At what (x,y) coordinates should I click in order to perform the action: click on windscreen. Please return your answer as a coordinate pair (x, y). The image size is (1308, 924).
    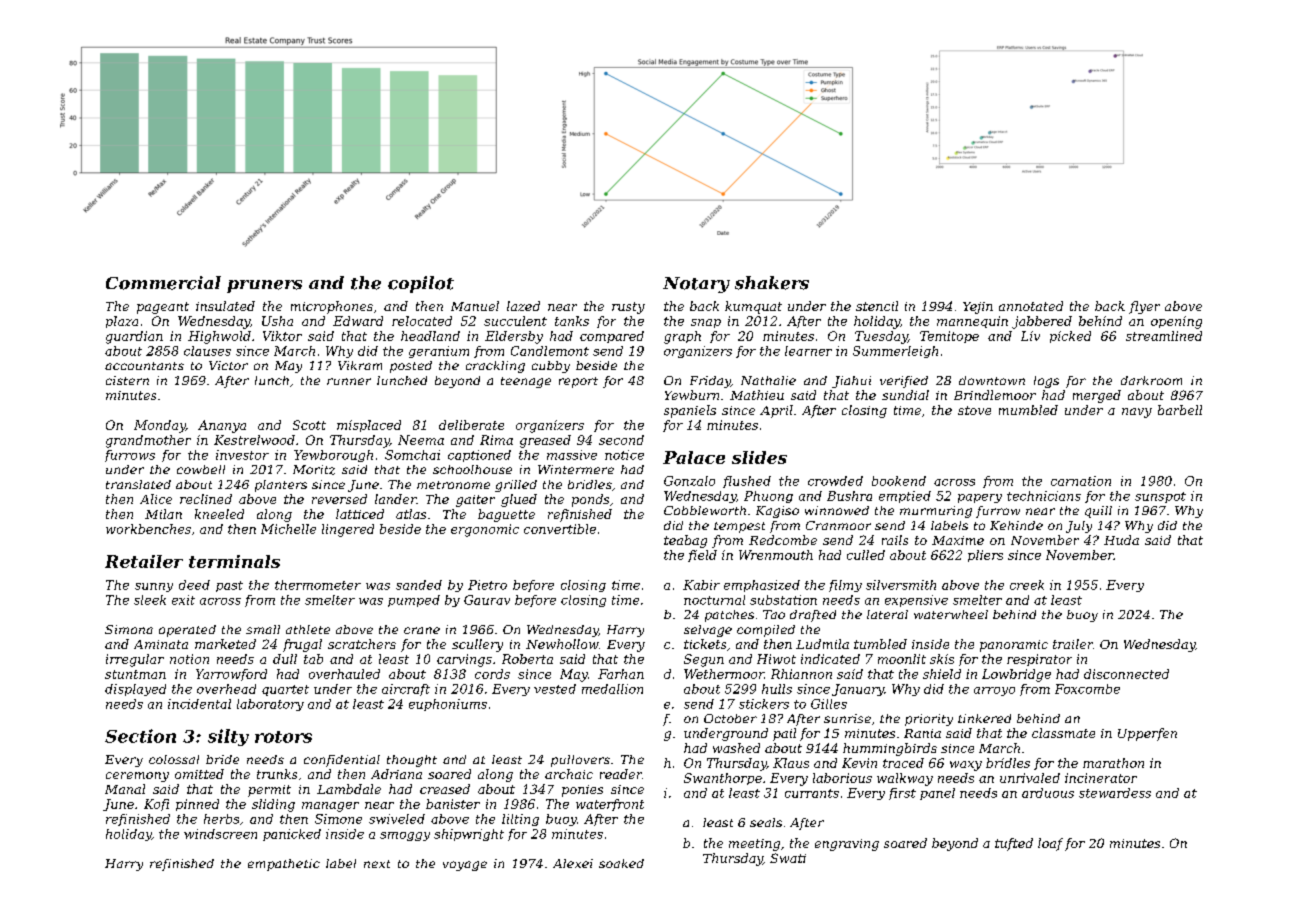
    Looking at the image, I should click on (220, 834).
